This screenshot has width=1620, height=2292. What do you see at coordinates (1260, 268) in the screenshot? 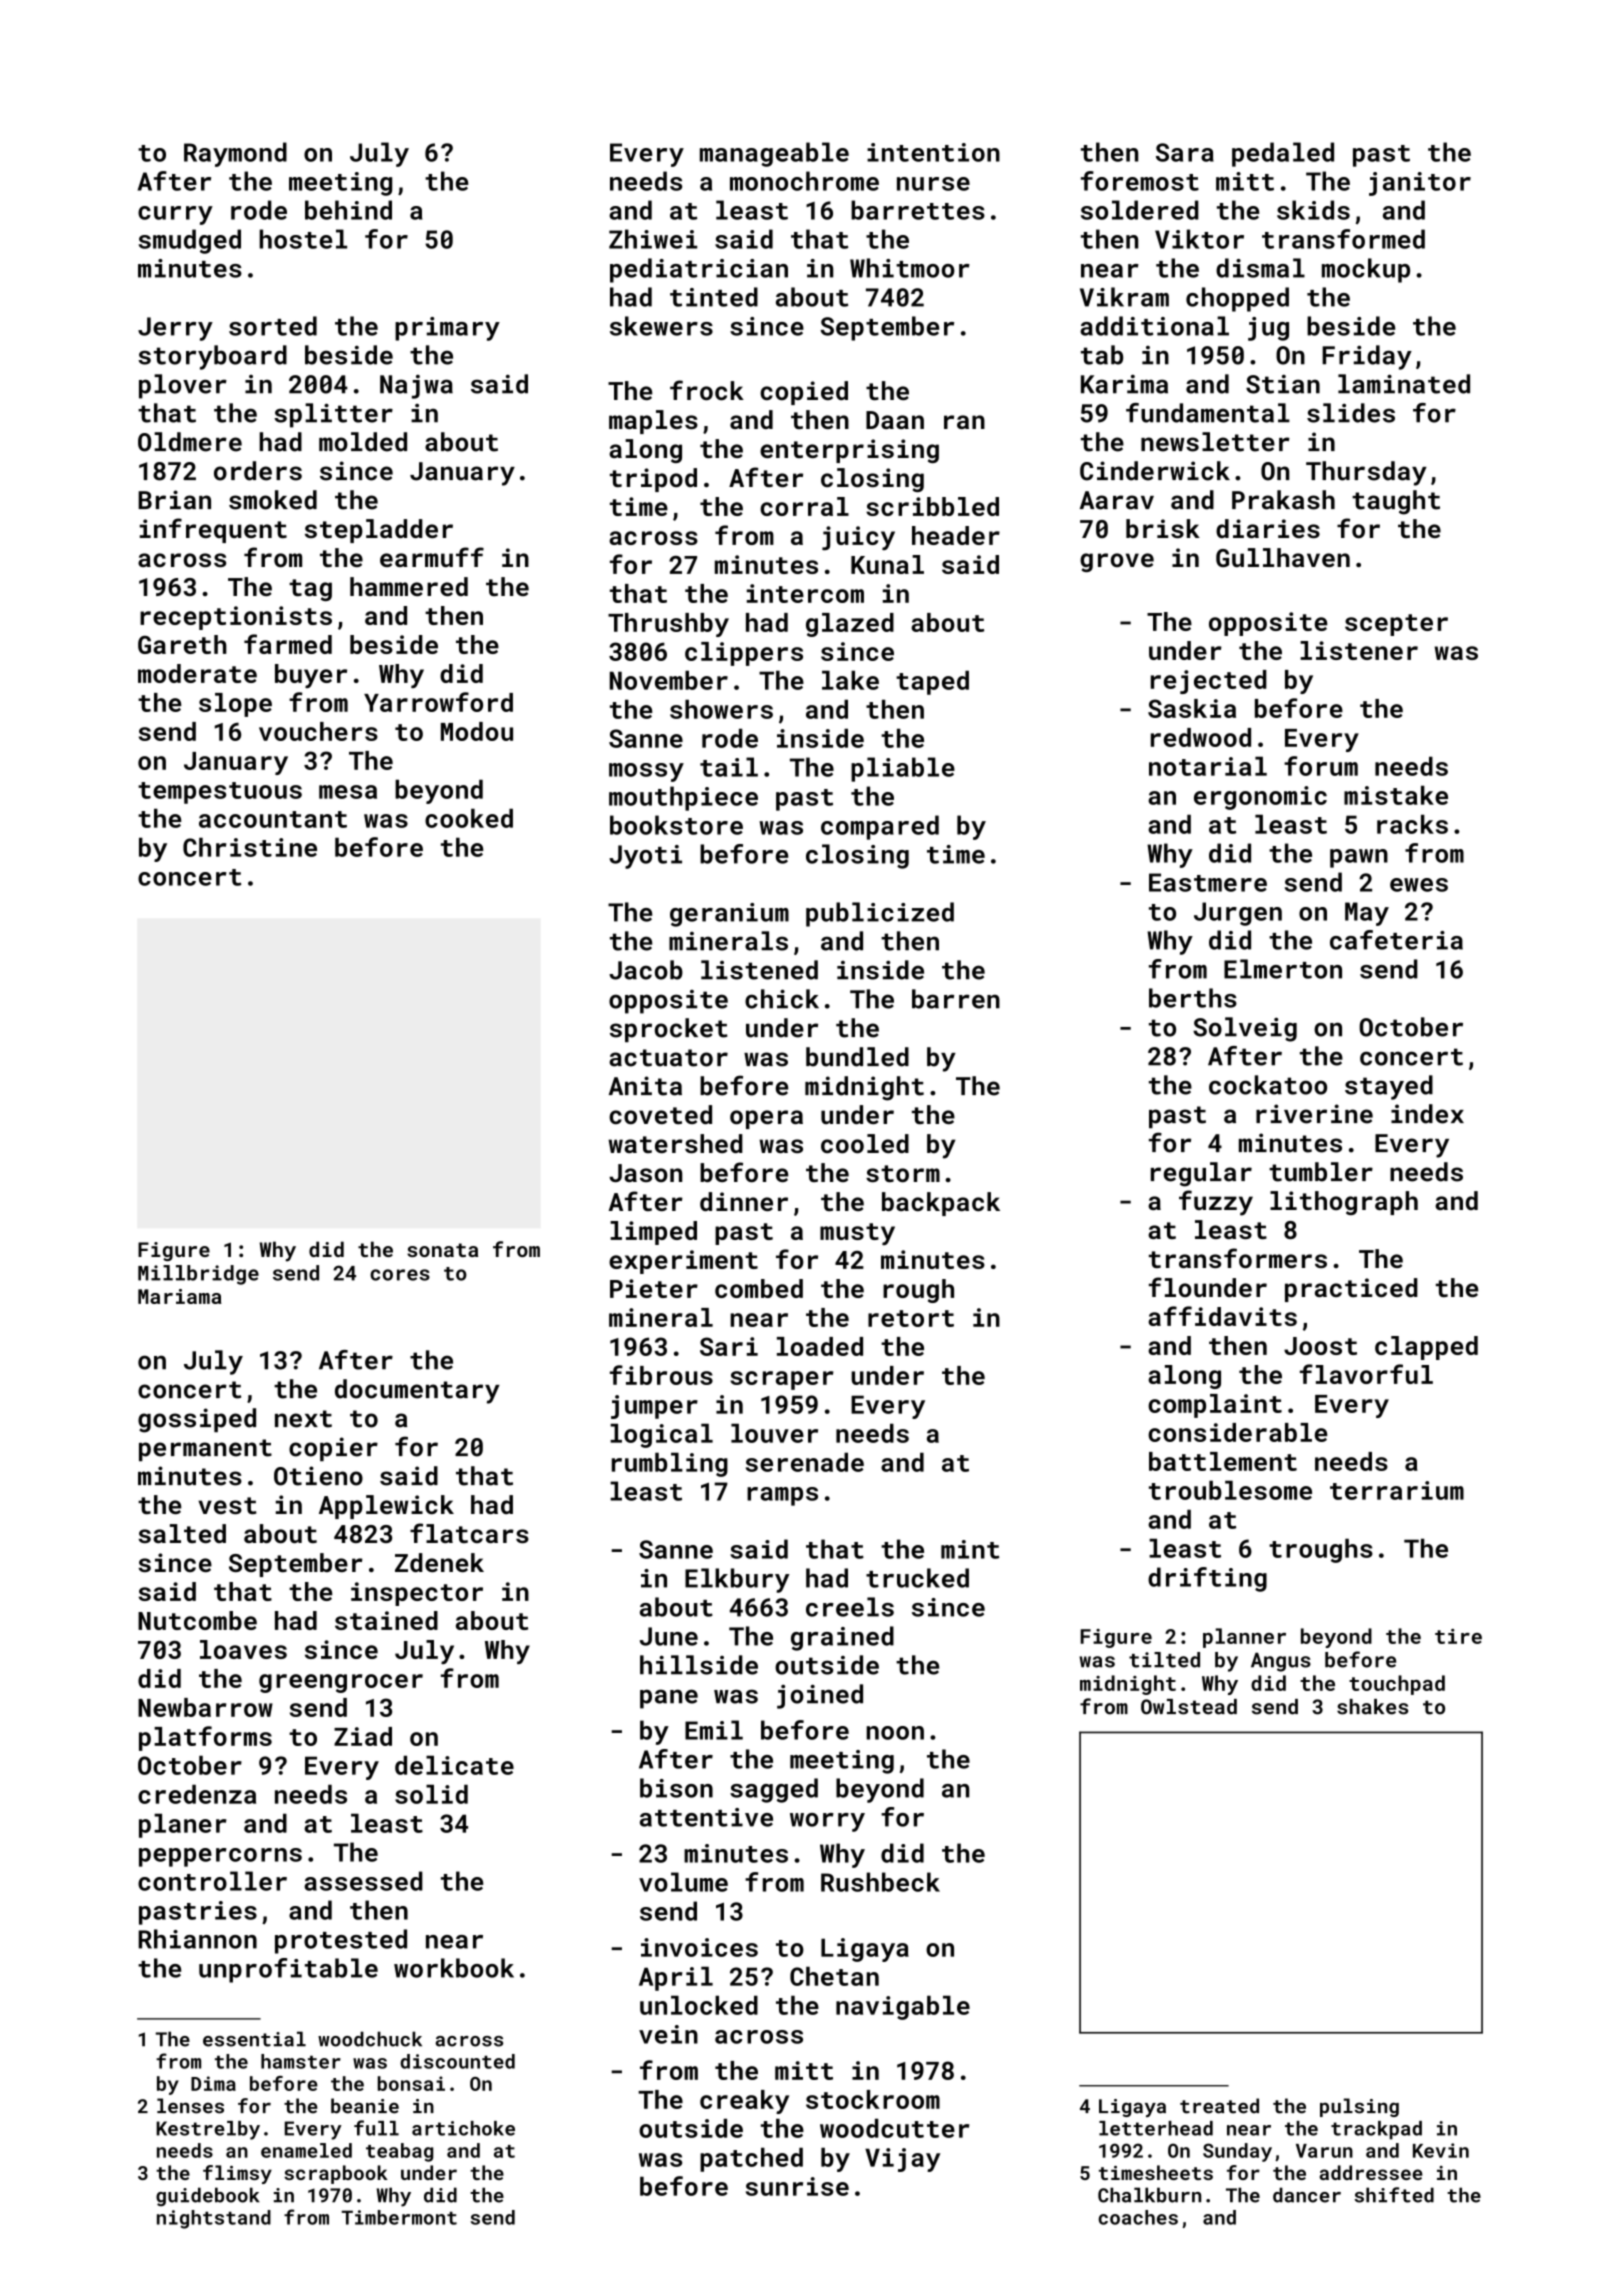
I see `dismal` at bounding box center [1260, 268].
